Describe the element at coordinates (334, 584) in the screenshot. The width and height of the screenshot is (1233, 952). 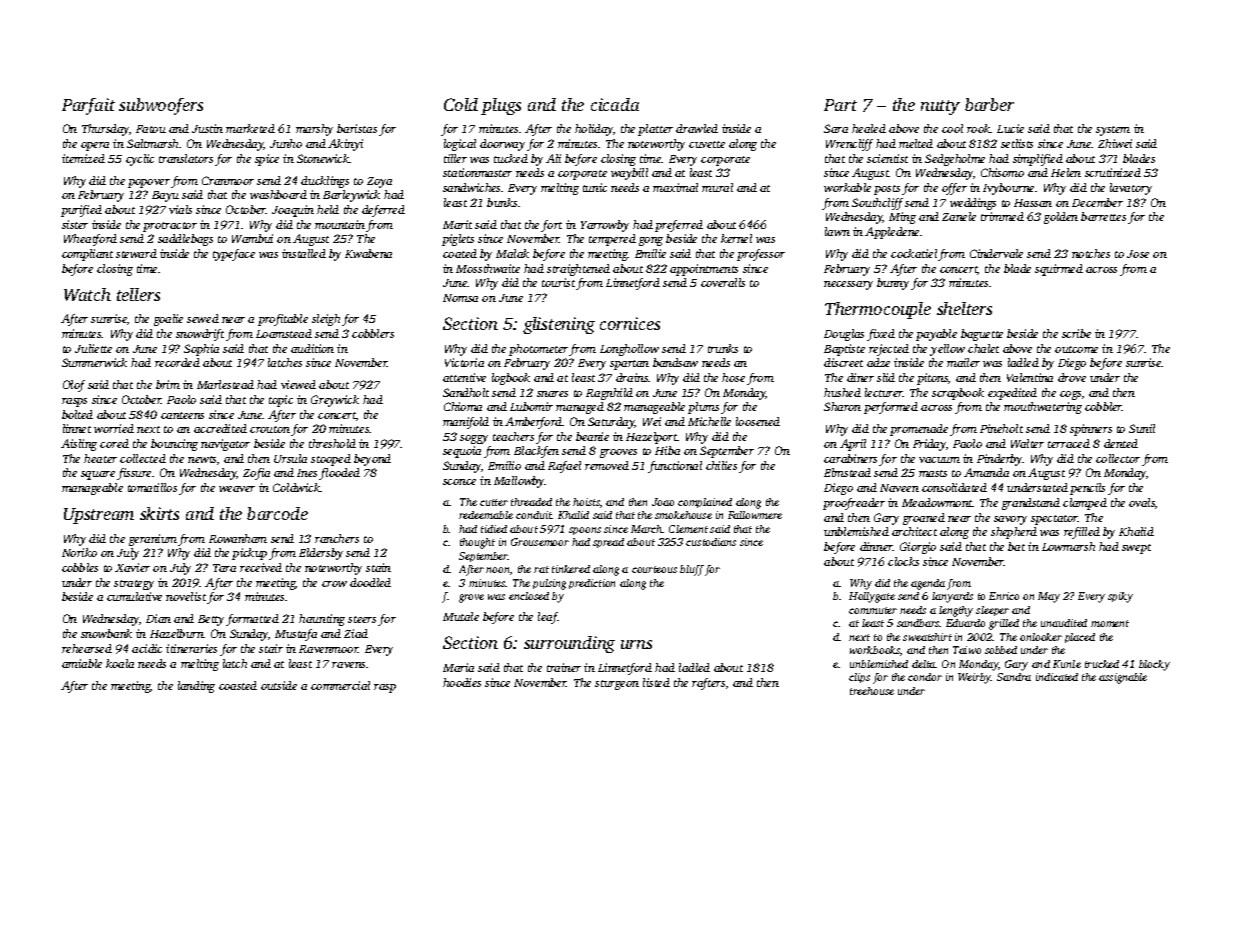
I see `crow` at that location.
